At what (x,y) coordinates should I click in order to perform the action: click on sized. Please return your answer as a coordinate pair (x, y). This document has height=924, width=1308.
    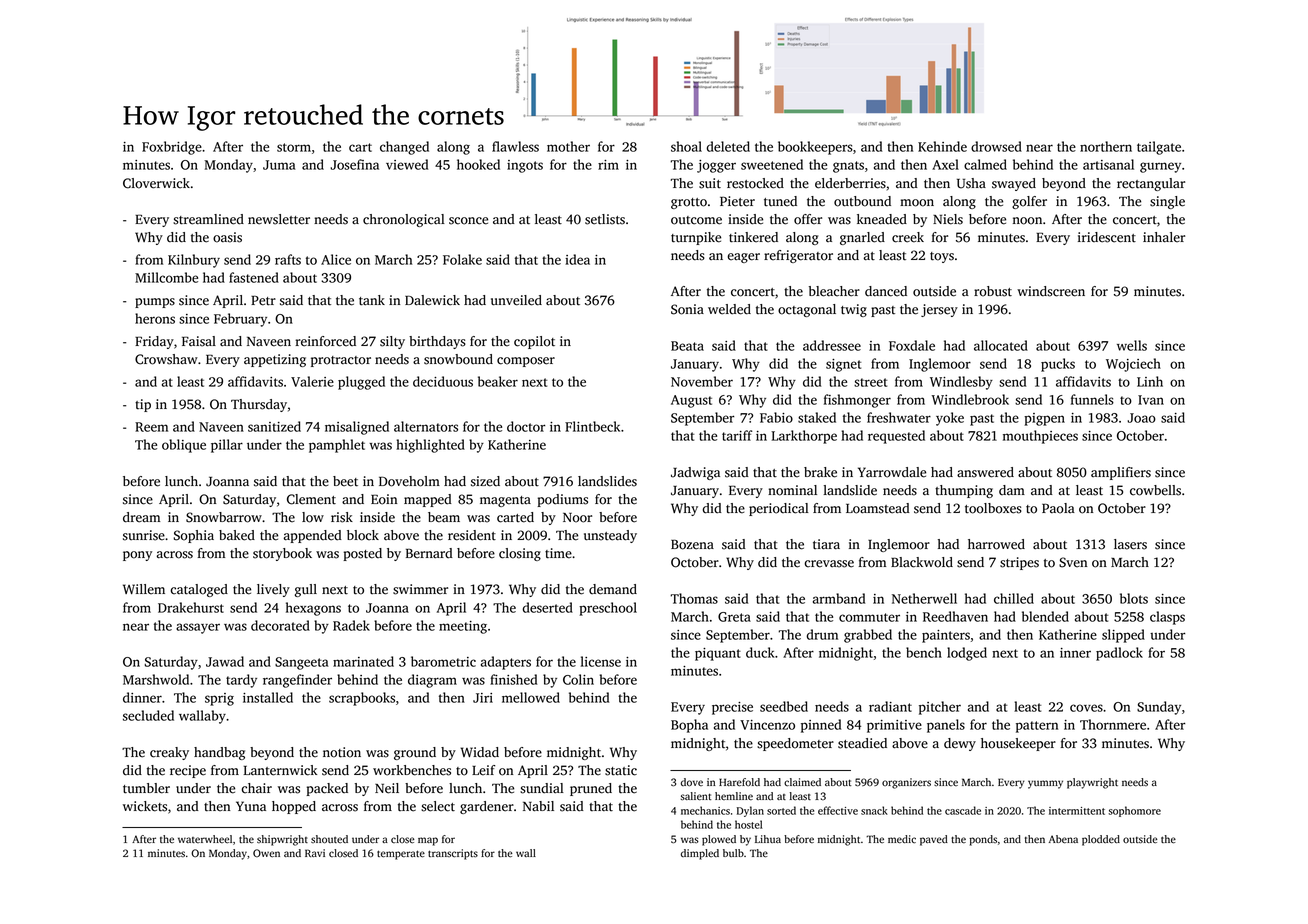
    Looking at the image, I should click on (485, 481).
